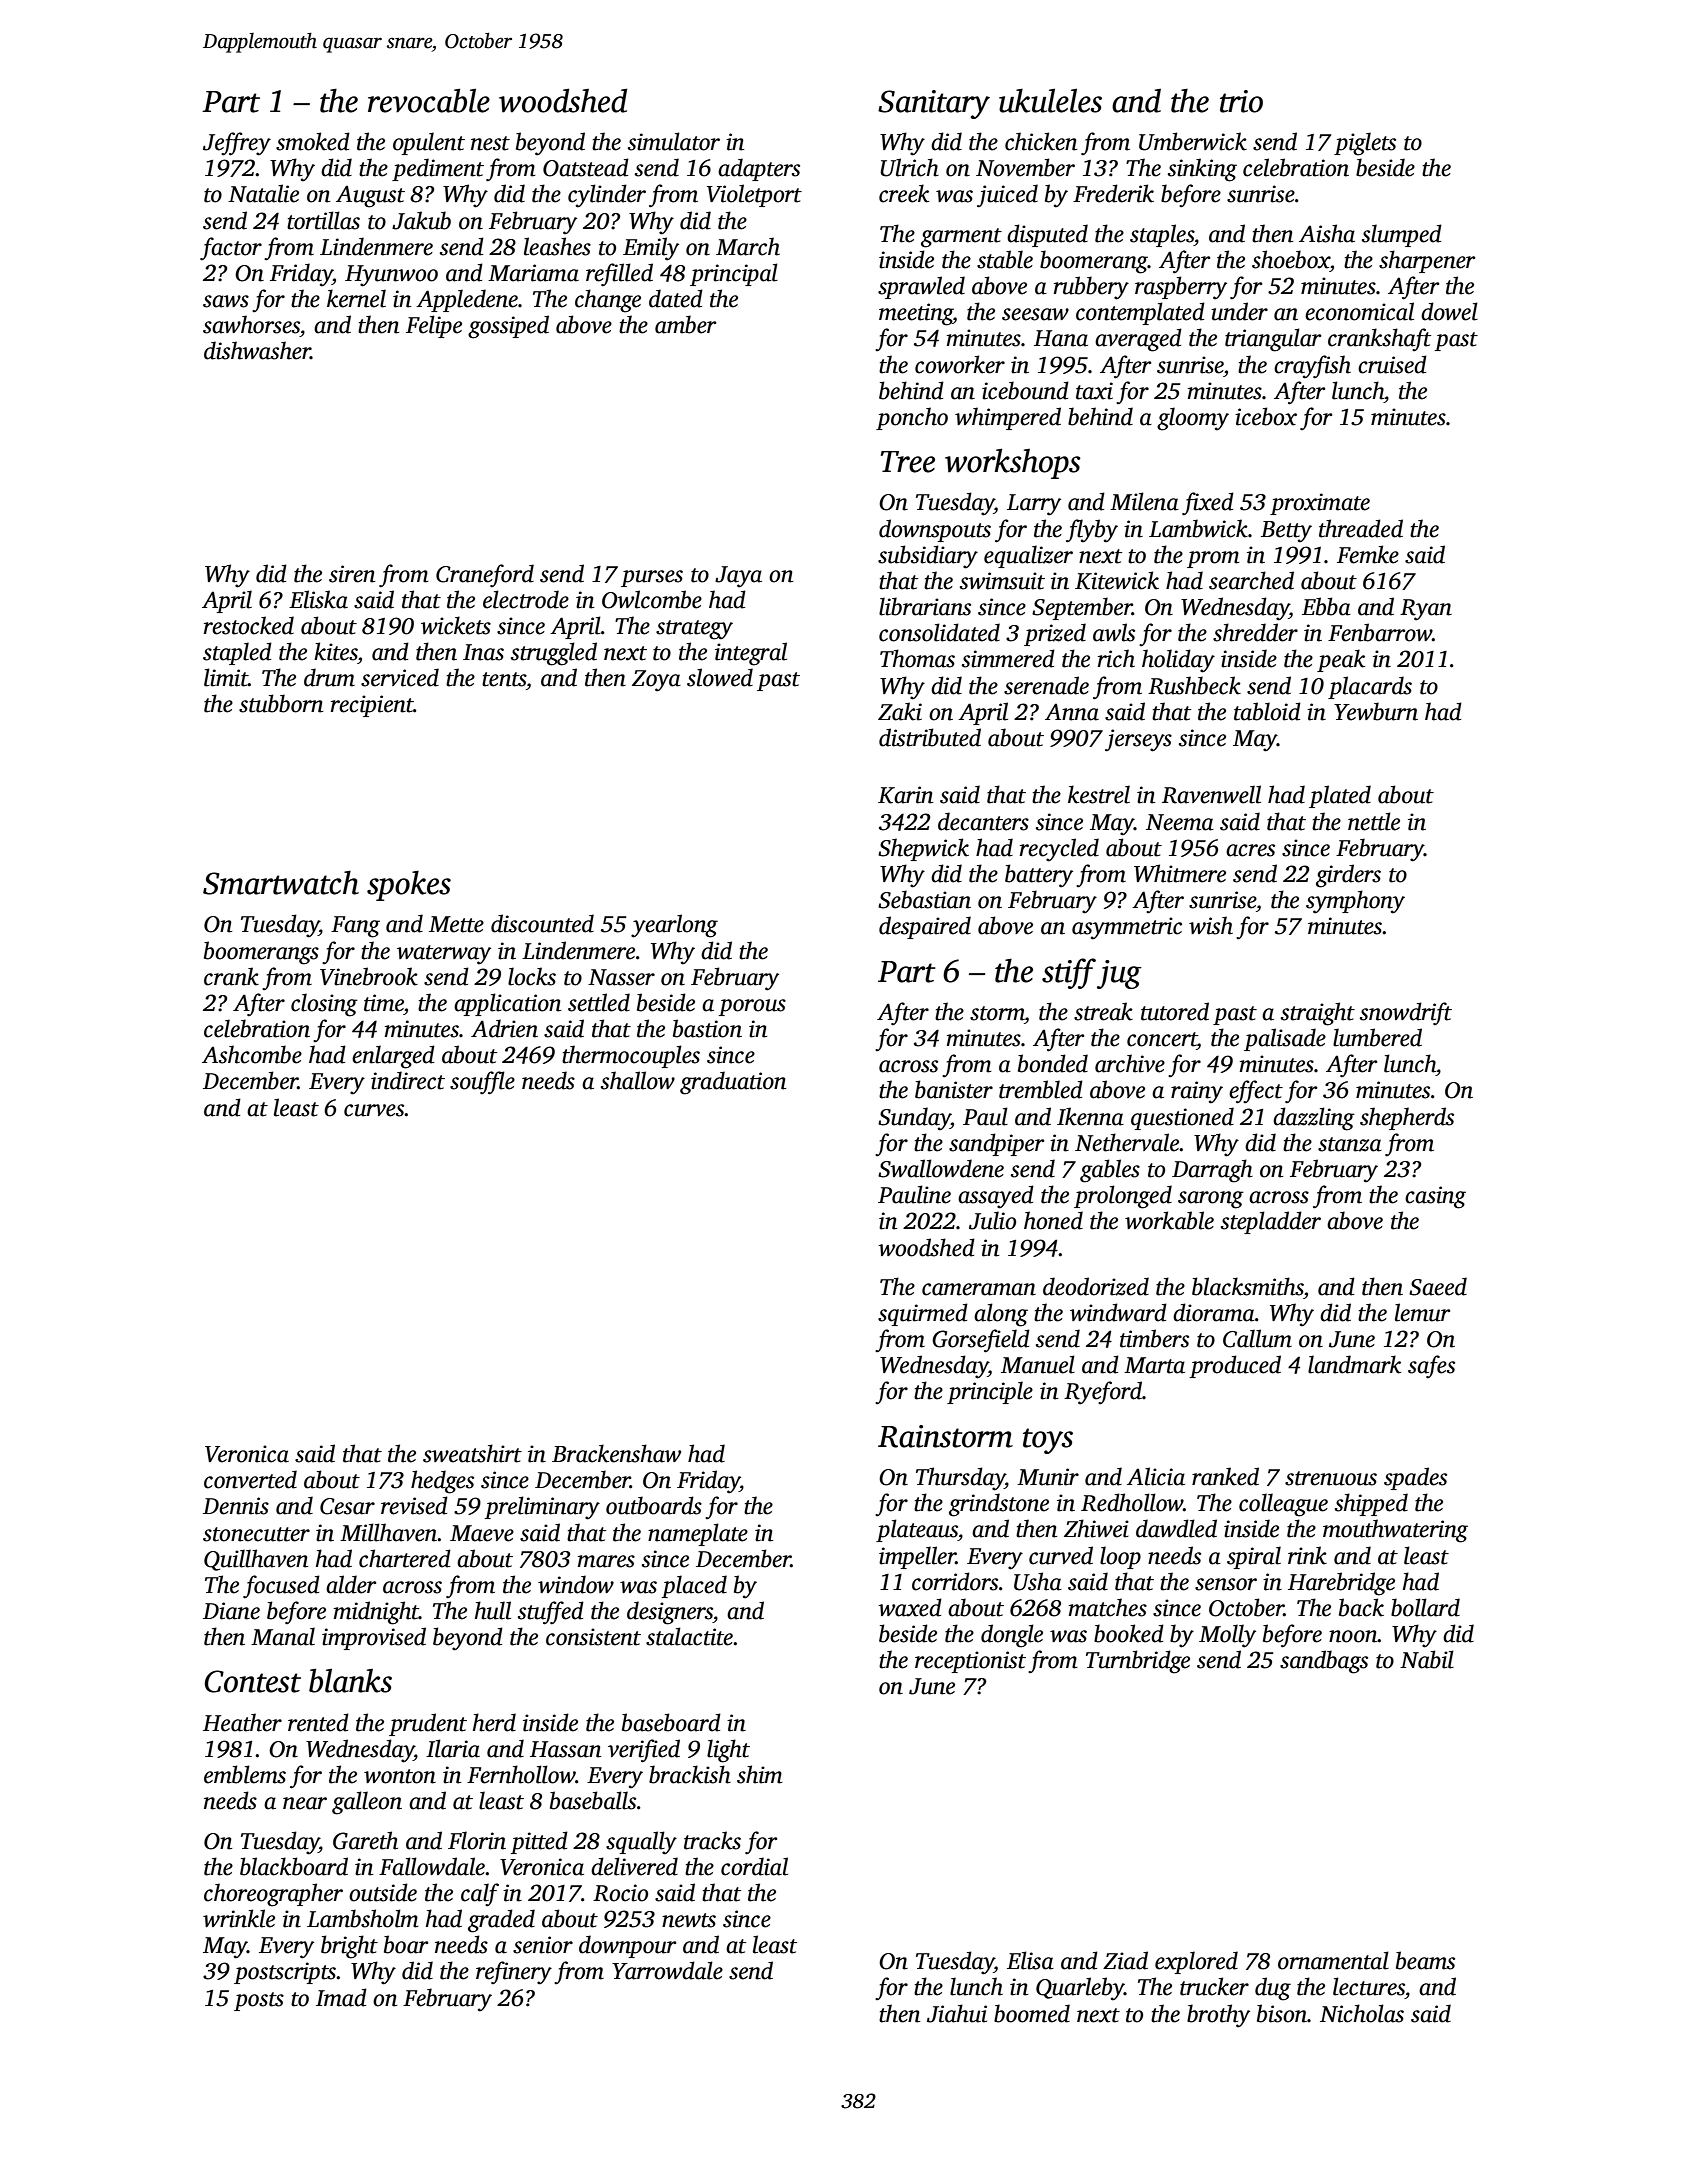 This screenshot has width=1683, height=2178. Describe the element at coordinates (1235, 1366) in the screenshot. I see `produced` at that location.
